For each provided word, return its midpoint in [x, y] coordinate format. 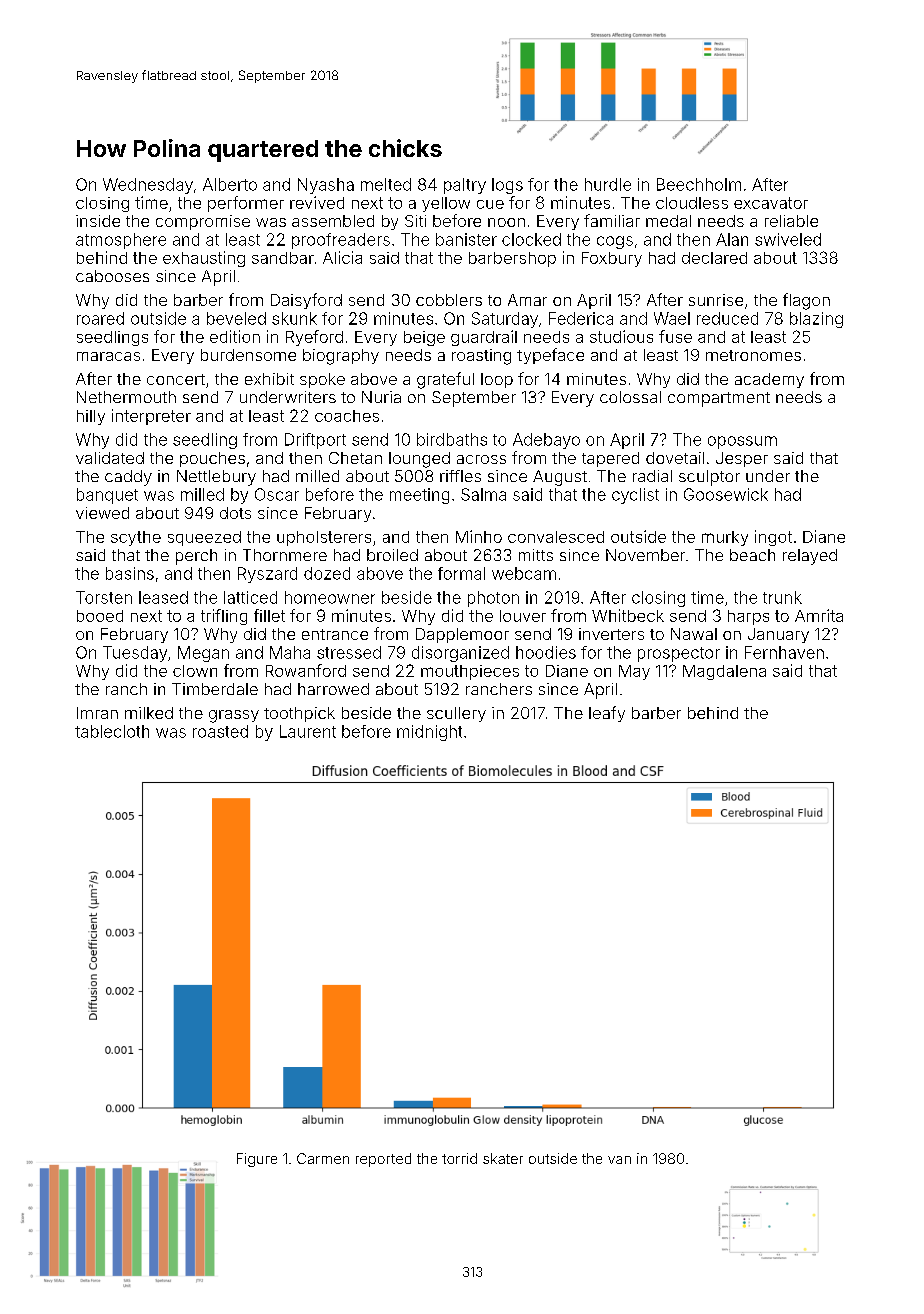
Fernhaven [784, 652]
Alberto [230, 184]
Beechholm [699, 184]
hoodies [546, 652]
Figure [257, 1160]
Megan [203, 654]
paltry [465, 186]
